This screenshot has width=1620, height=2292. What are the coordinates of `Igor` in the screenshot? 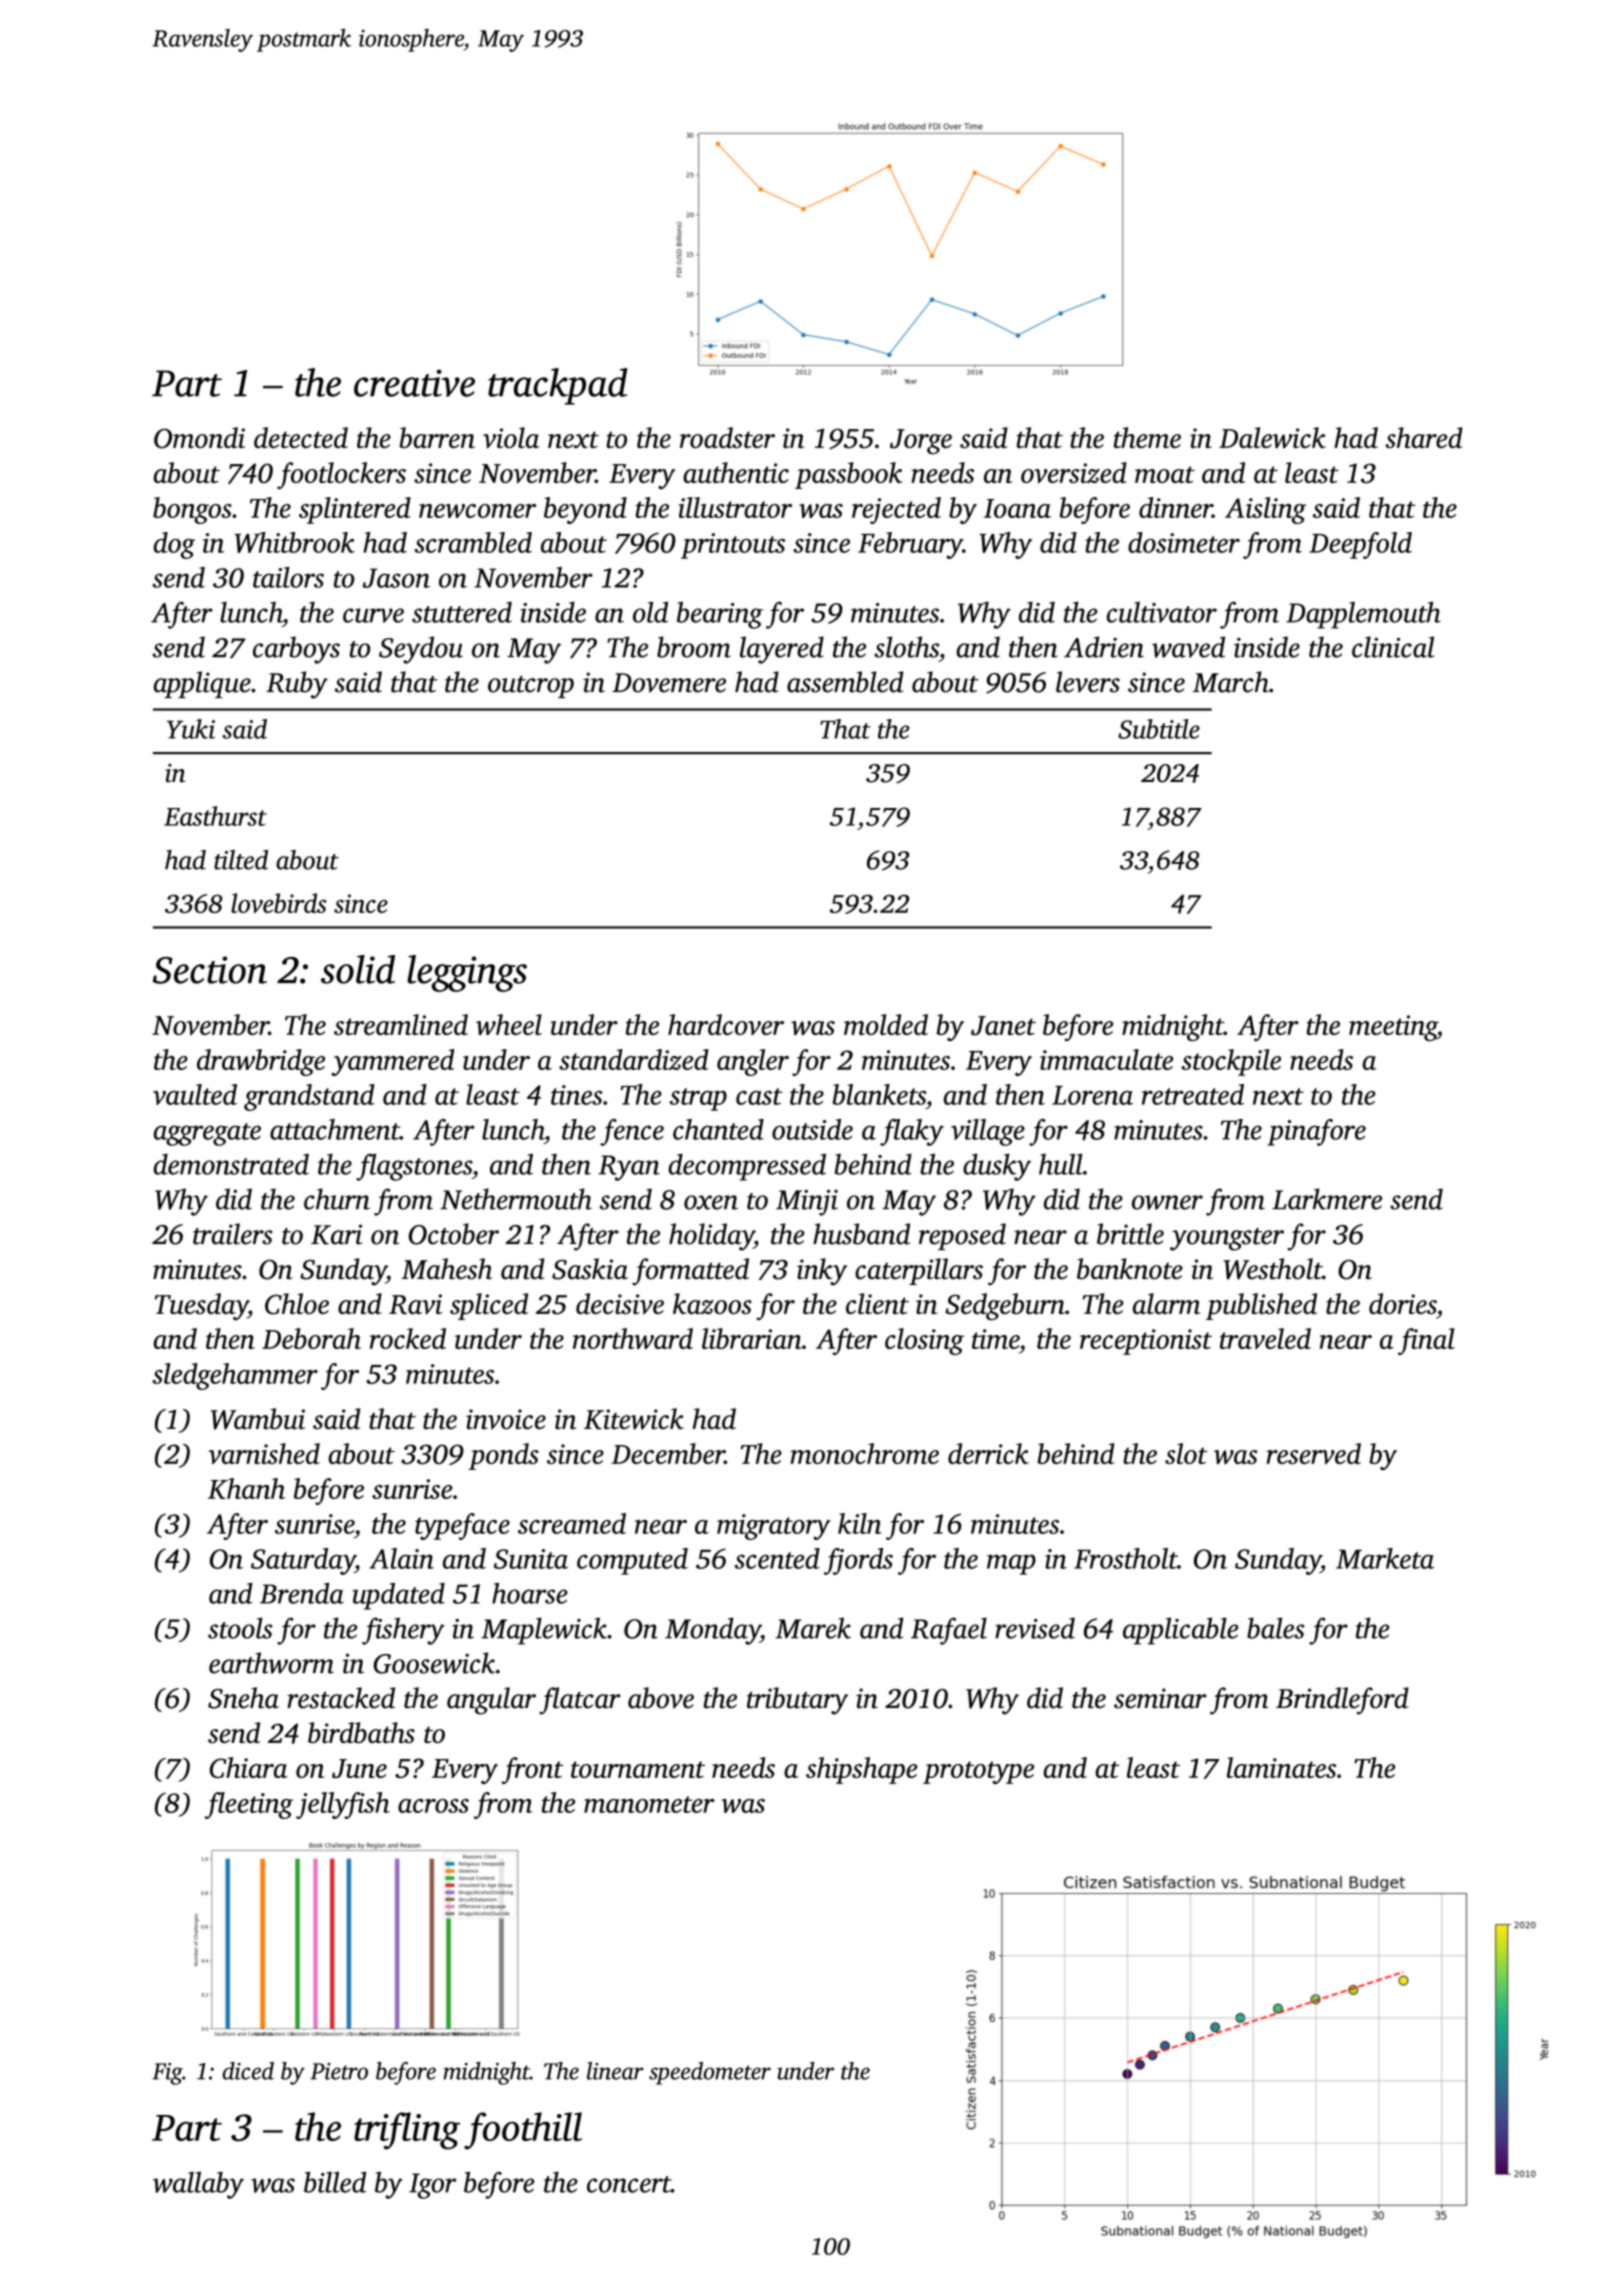 It's located at (433, 2186).
